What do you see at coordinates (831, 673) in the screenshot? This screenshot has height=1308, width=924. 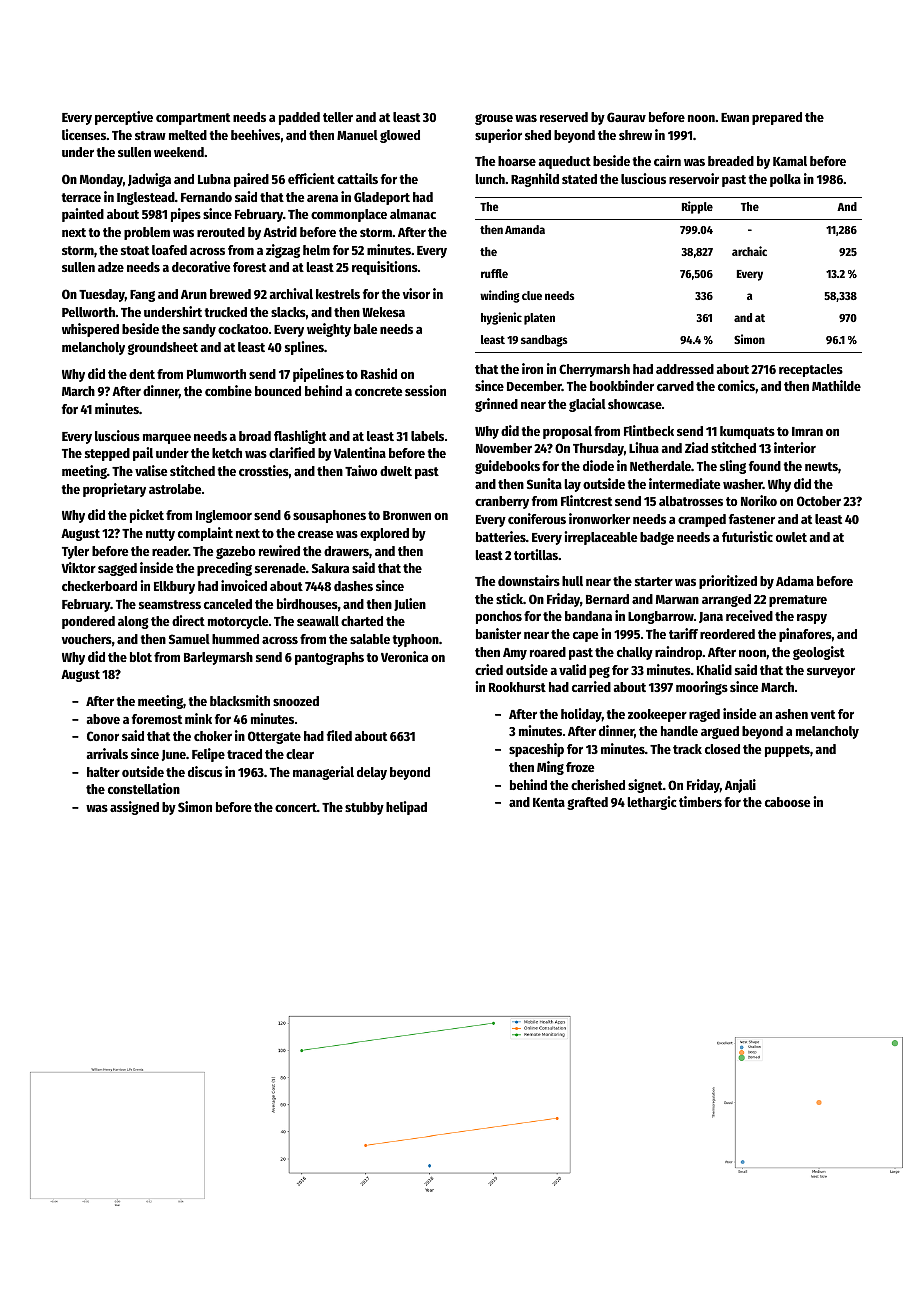 I see `surveyor` at bounding box center [831, 673].
